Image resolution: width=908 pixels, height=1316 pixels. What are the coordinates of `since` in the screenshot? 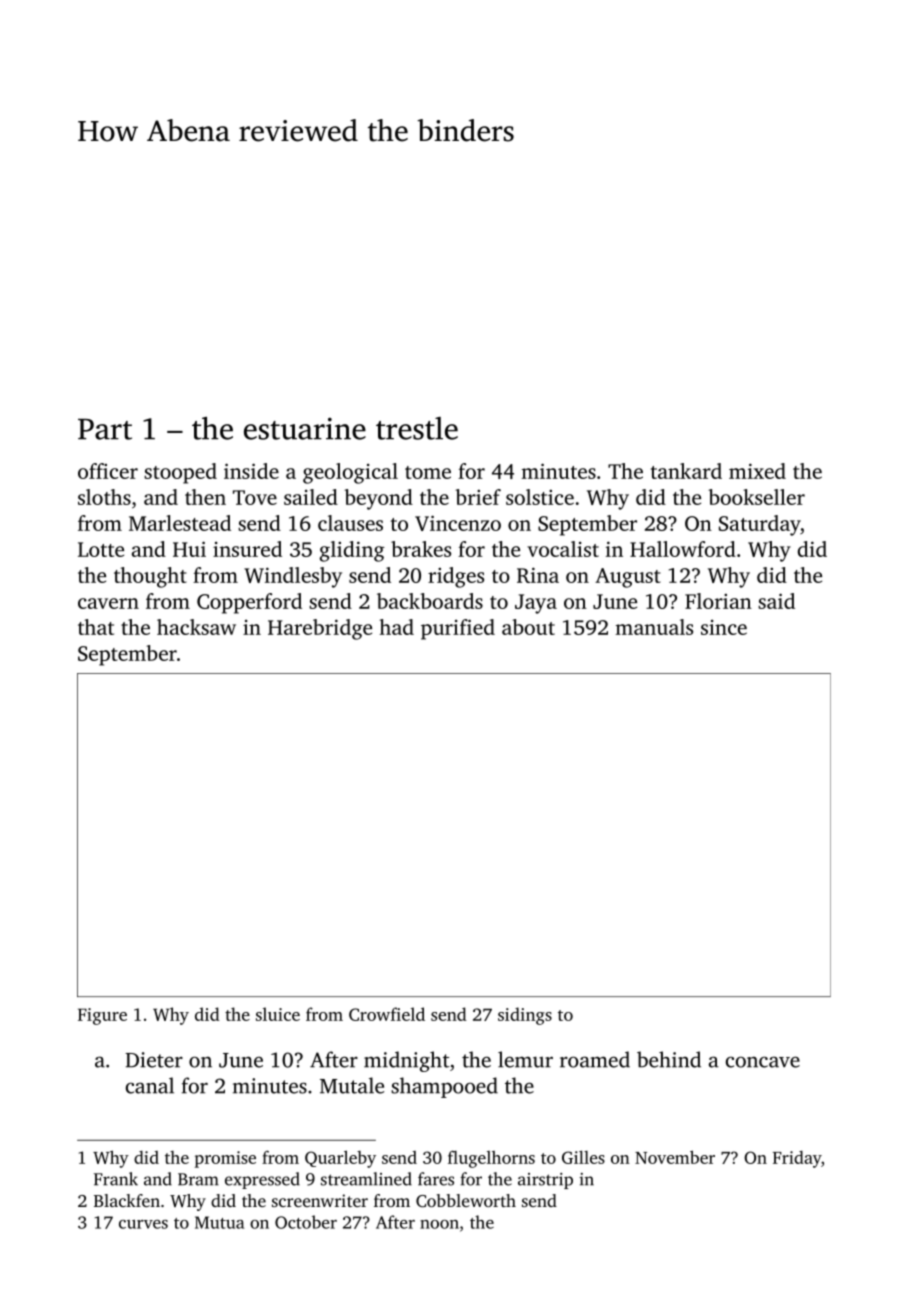 It's located at (724, 627).
